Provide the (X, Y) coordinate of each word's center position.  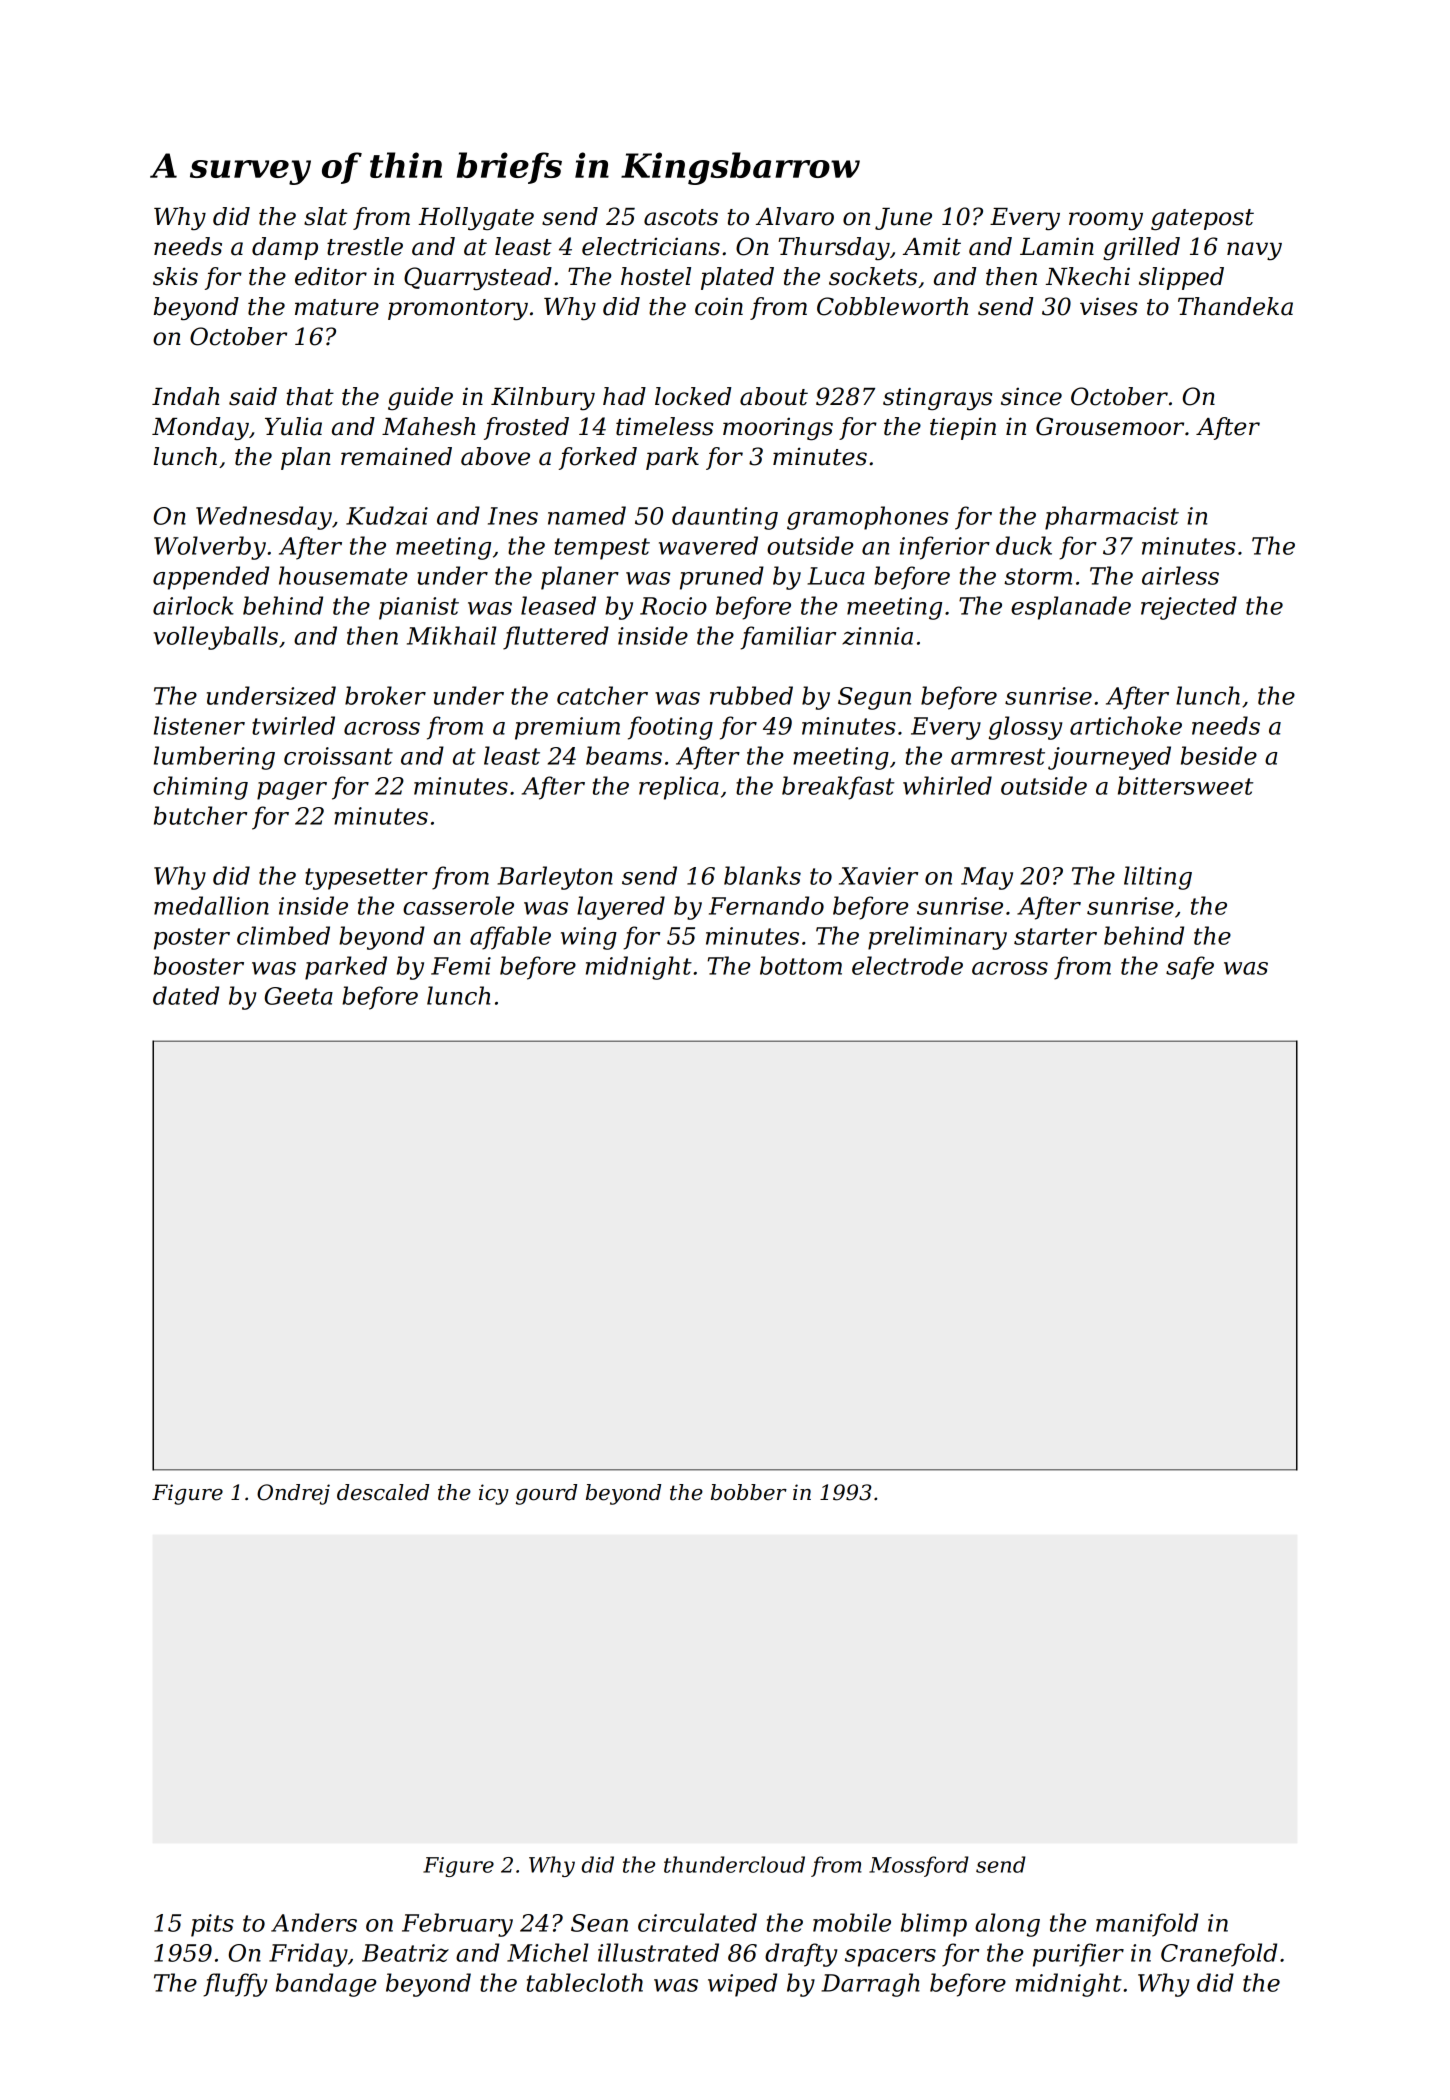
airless (1180, 575)
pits (212, 1925)
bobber (749, 1492)
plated (737, 278)
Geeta (299, 996)
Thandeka (1235, 306)
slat (325, 216)
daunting (725, 518)
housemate (343, 575)
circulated (697, 1922)
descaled (383, 1492)
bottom (801, 965)
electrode (907, 965)
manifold (1147, 1925)
